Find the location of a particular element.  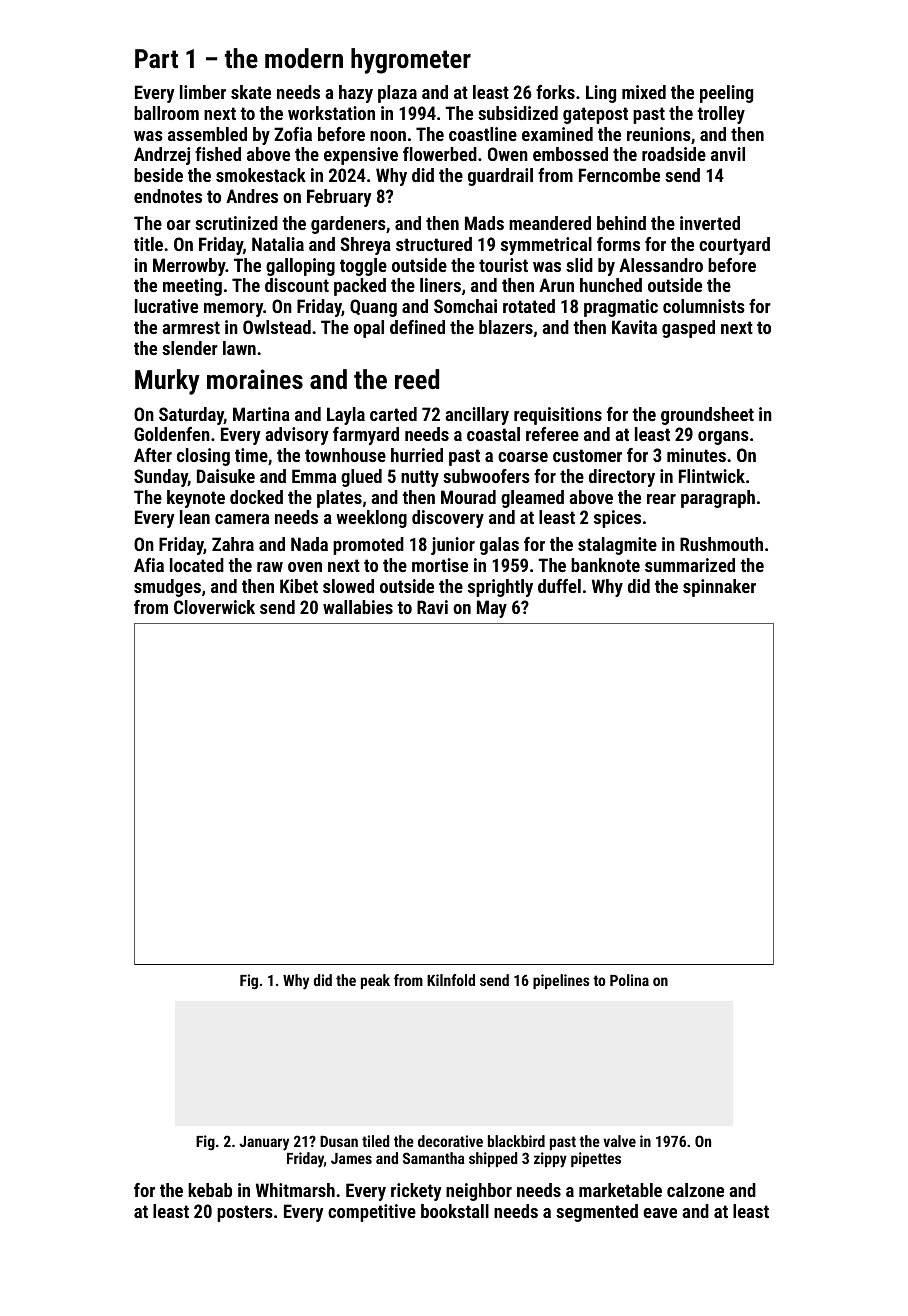

Ravi is located at coordinates (432, 607).
